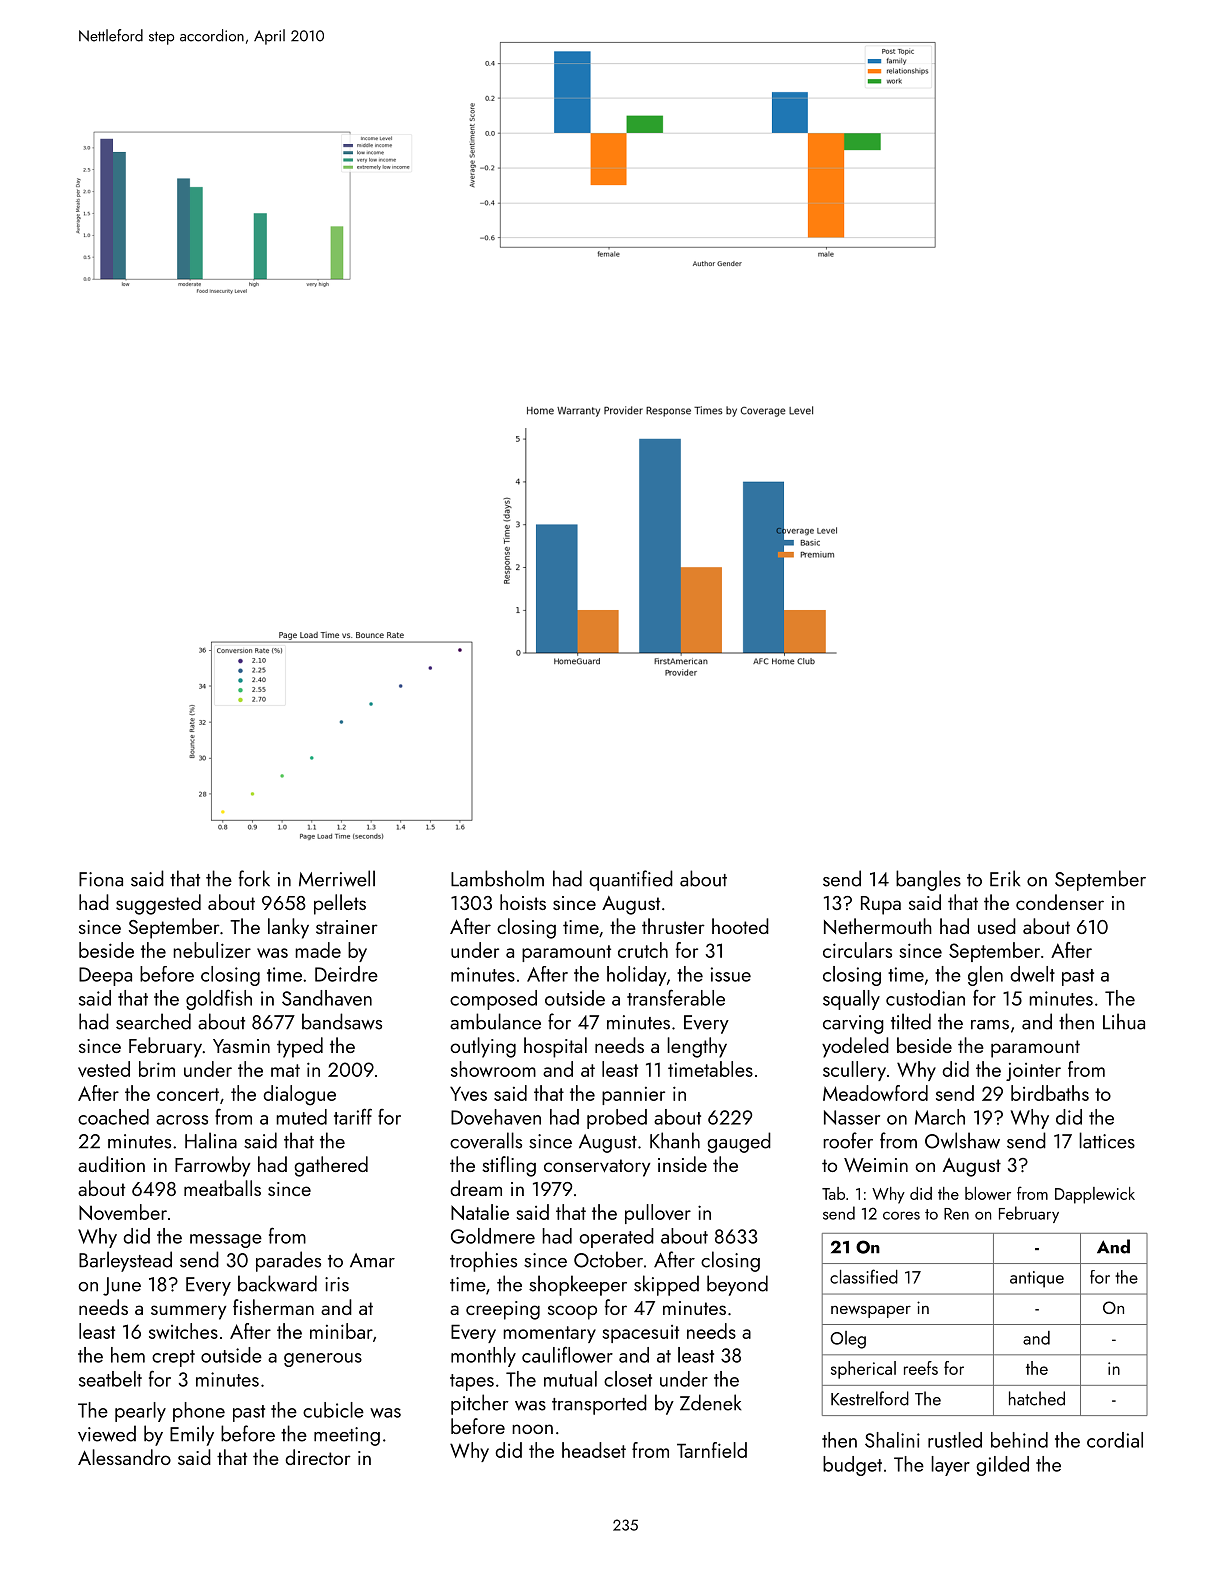 The image size is (1225, 1585). Describe the element at coordinates (497, 878) in the document. I see `Lambsholm` at that location.
